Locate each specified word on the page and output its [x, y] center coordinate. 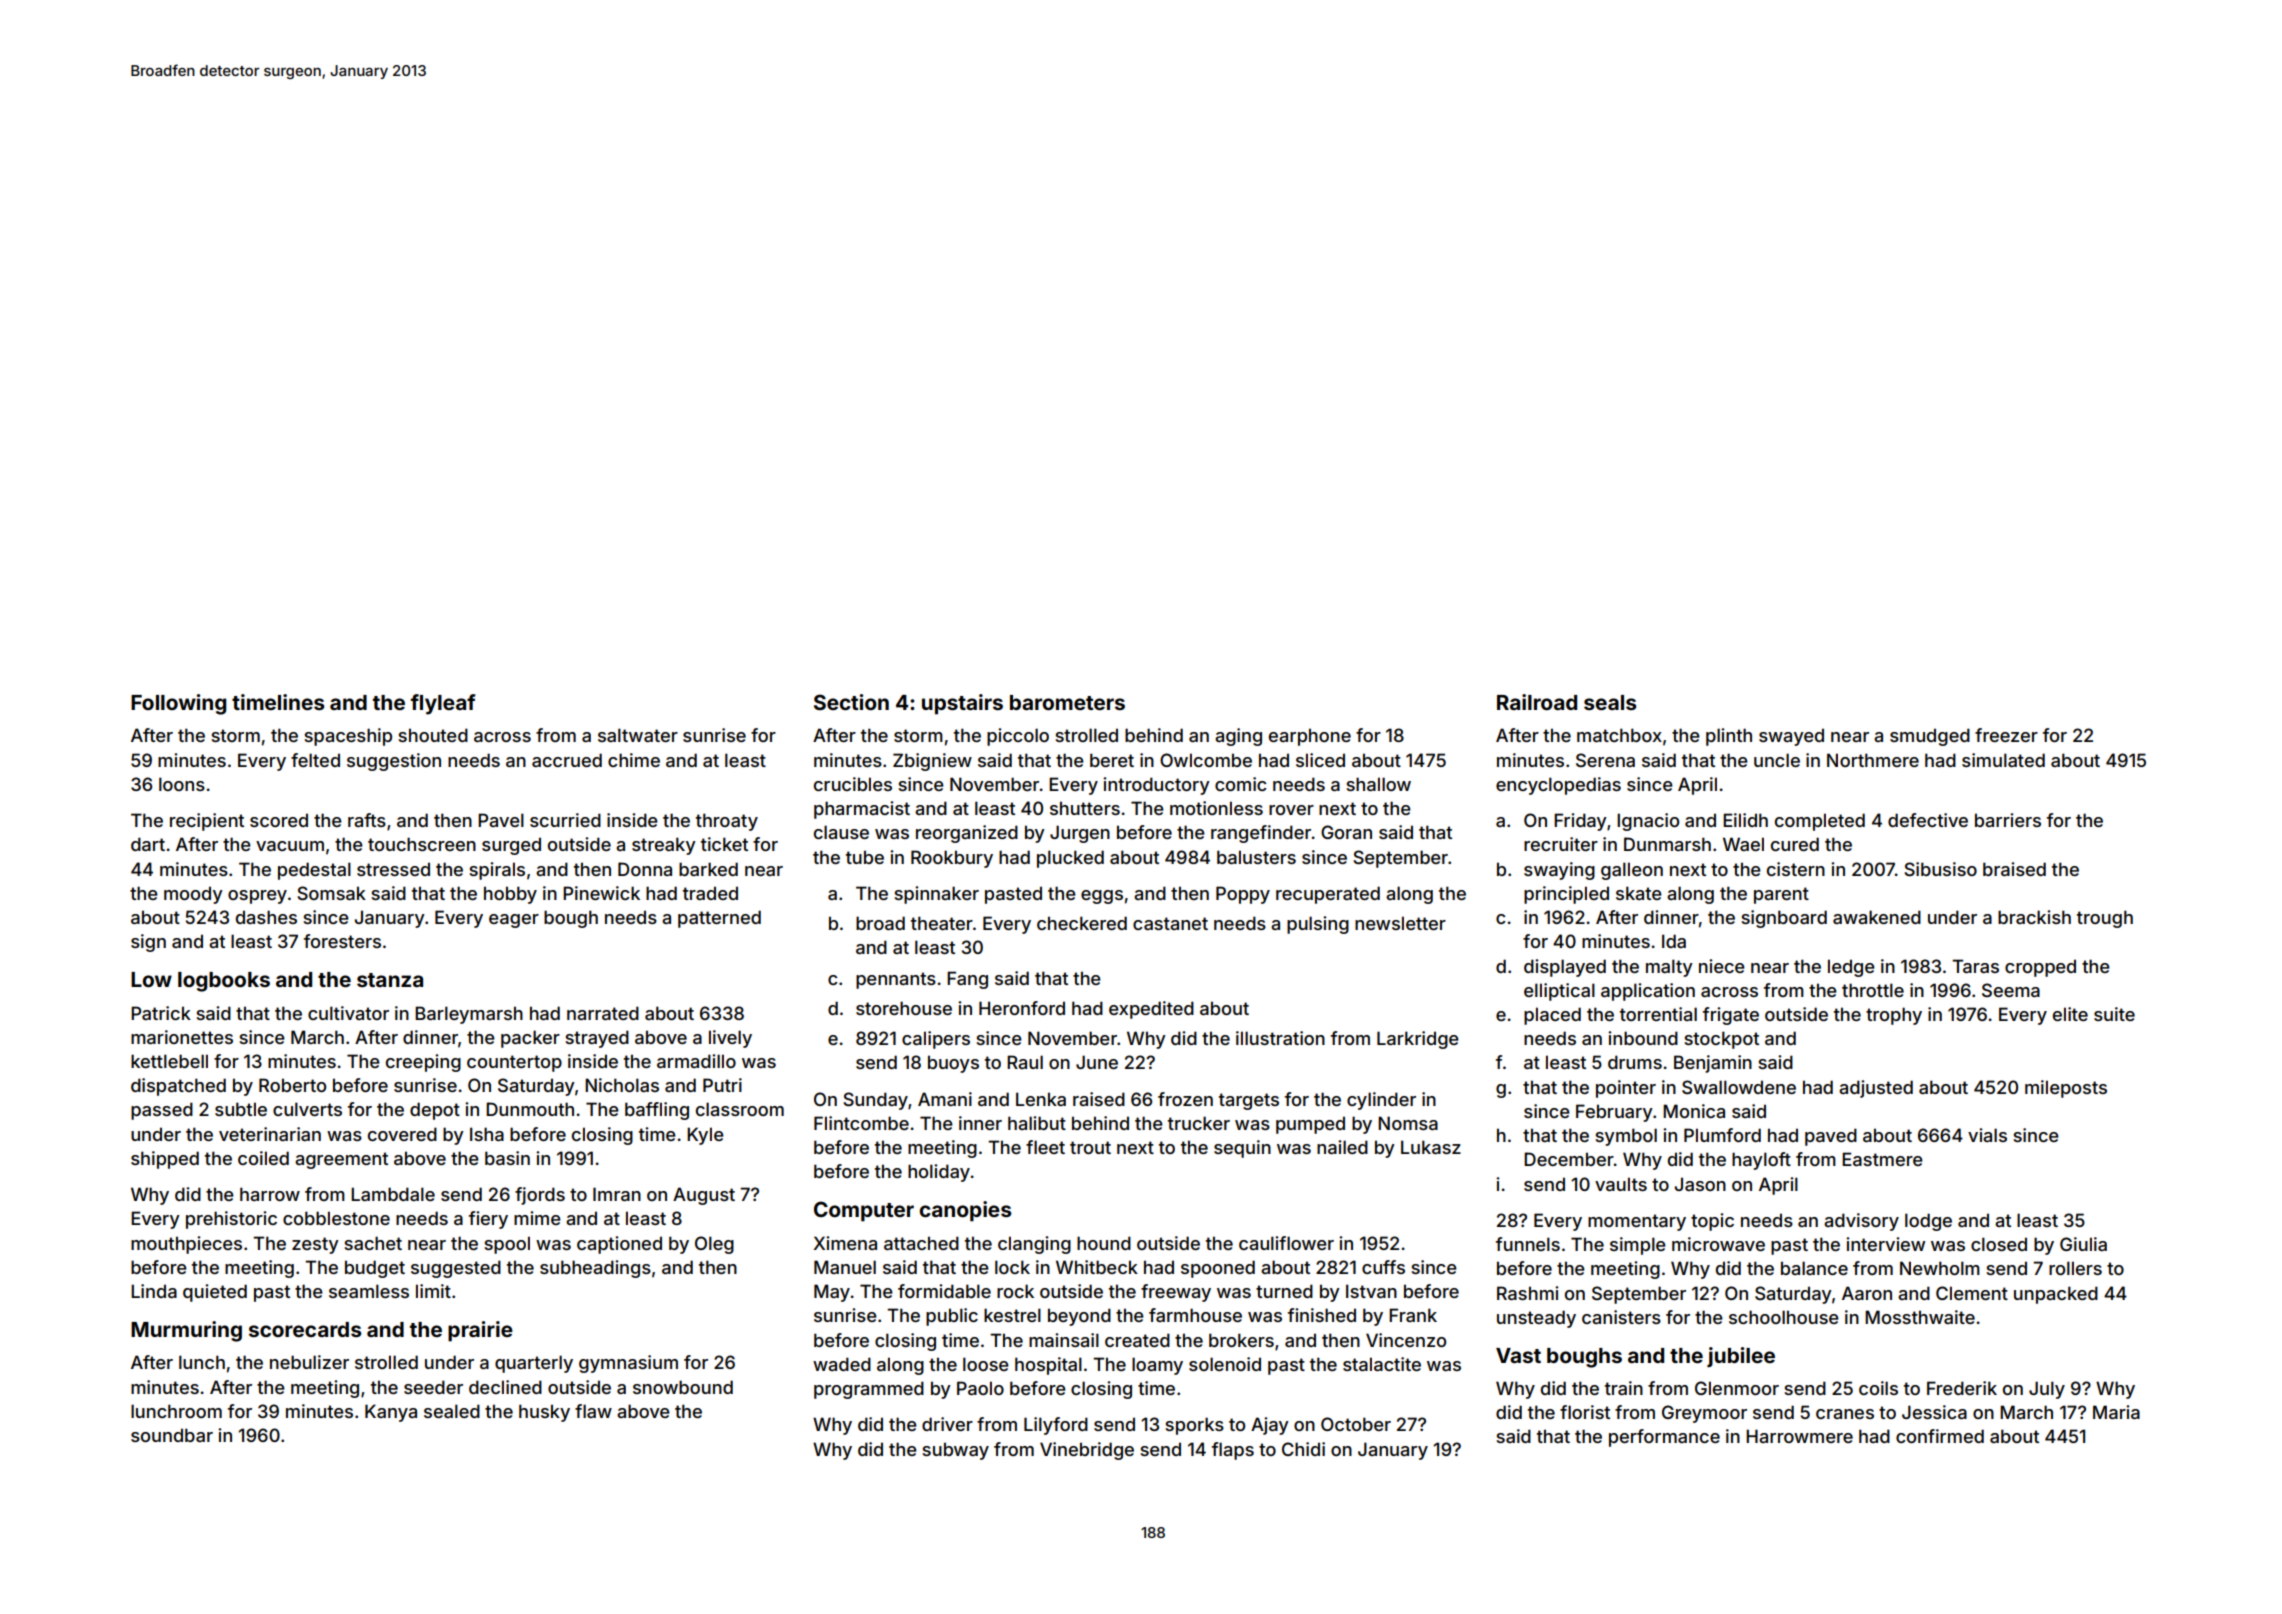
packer [530, 1039]
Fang [967, 980]
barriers [2008, 820]
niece [1722, 966]
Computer [864, 1211]
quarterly [534, 1364]
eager [514, 921]
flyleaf [443, 704]
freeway [1176, 1293]
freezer [2006, 735]
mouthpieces [186, 1245]
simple [1638, 1246]
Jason [1700, 1184]
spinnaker [936, 895]
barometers [1067, 702]
